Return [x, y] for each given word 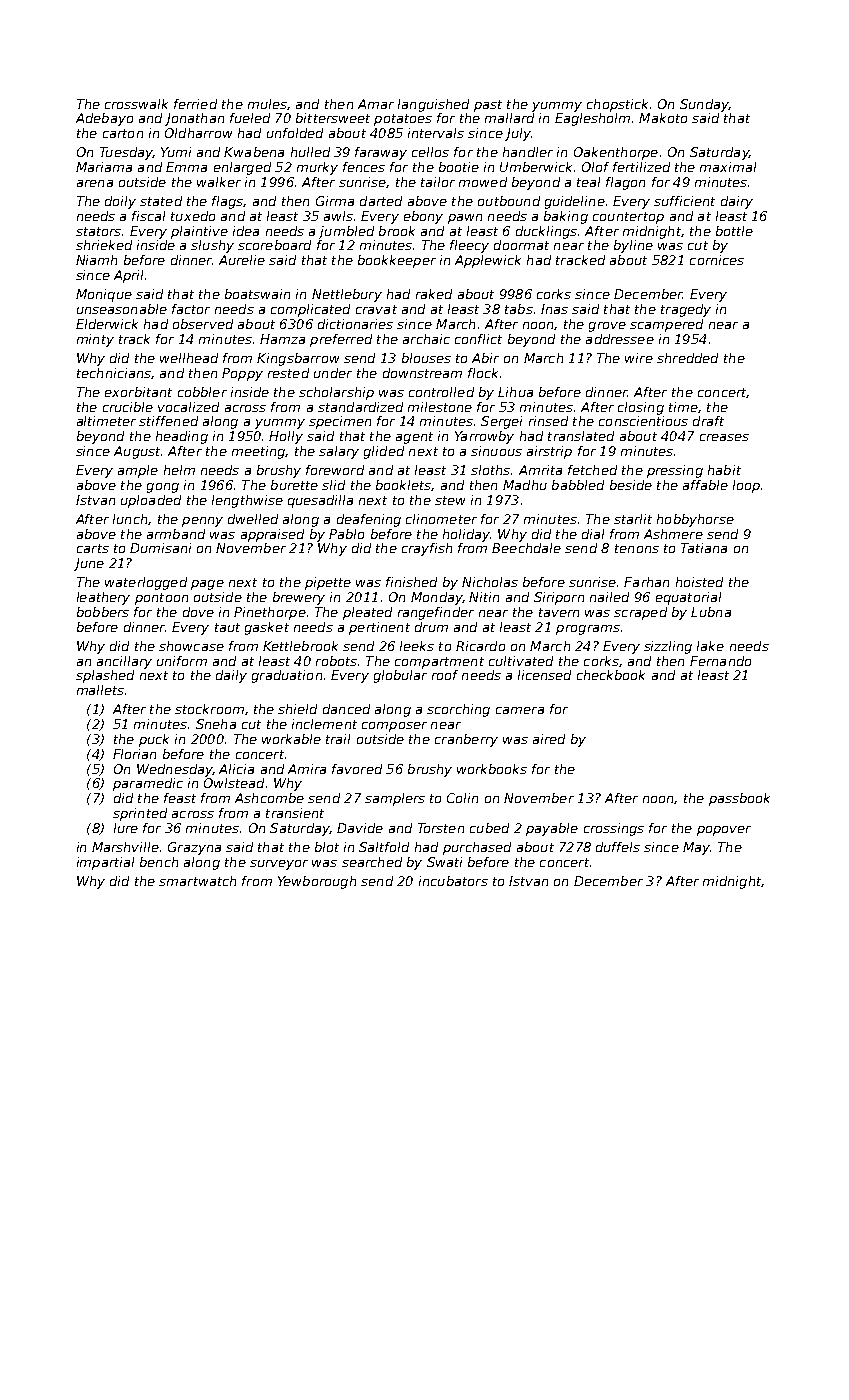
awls [338, 216]
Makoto [663, 118]
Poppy [242, 374]
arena [95, 183]
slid [333, 485]
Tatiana [704, 548]
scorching [458, 710]
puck [154, 740]
